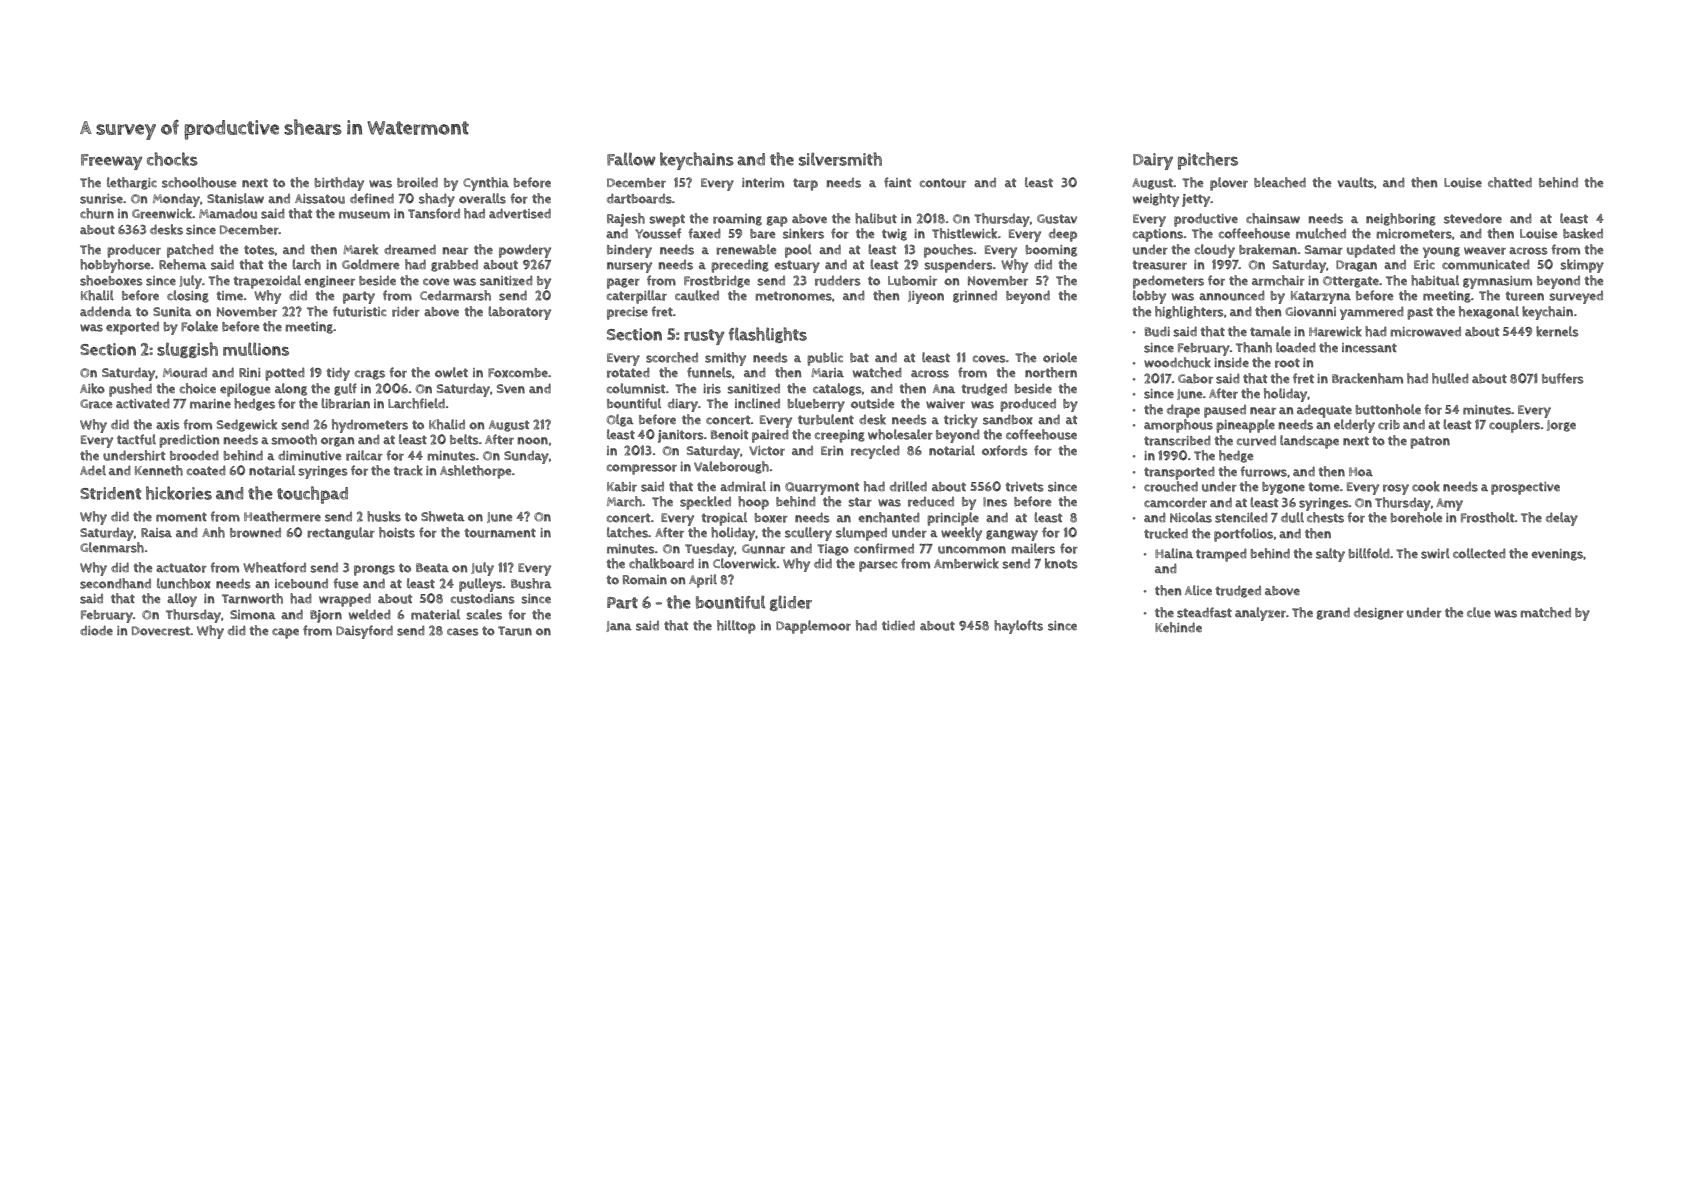  Describe the element at coordinates (1292, 517) in the screenshot. I see `dull` at that location.
